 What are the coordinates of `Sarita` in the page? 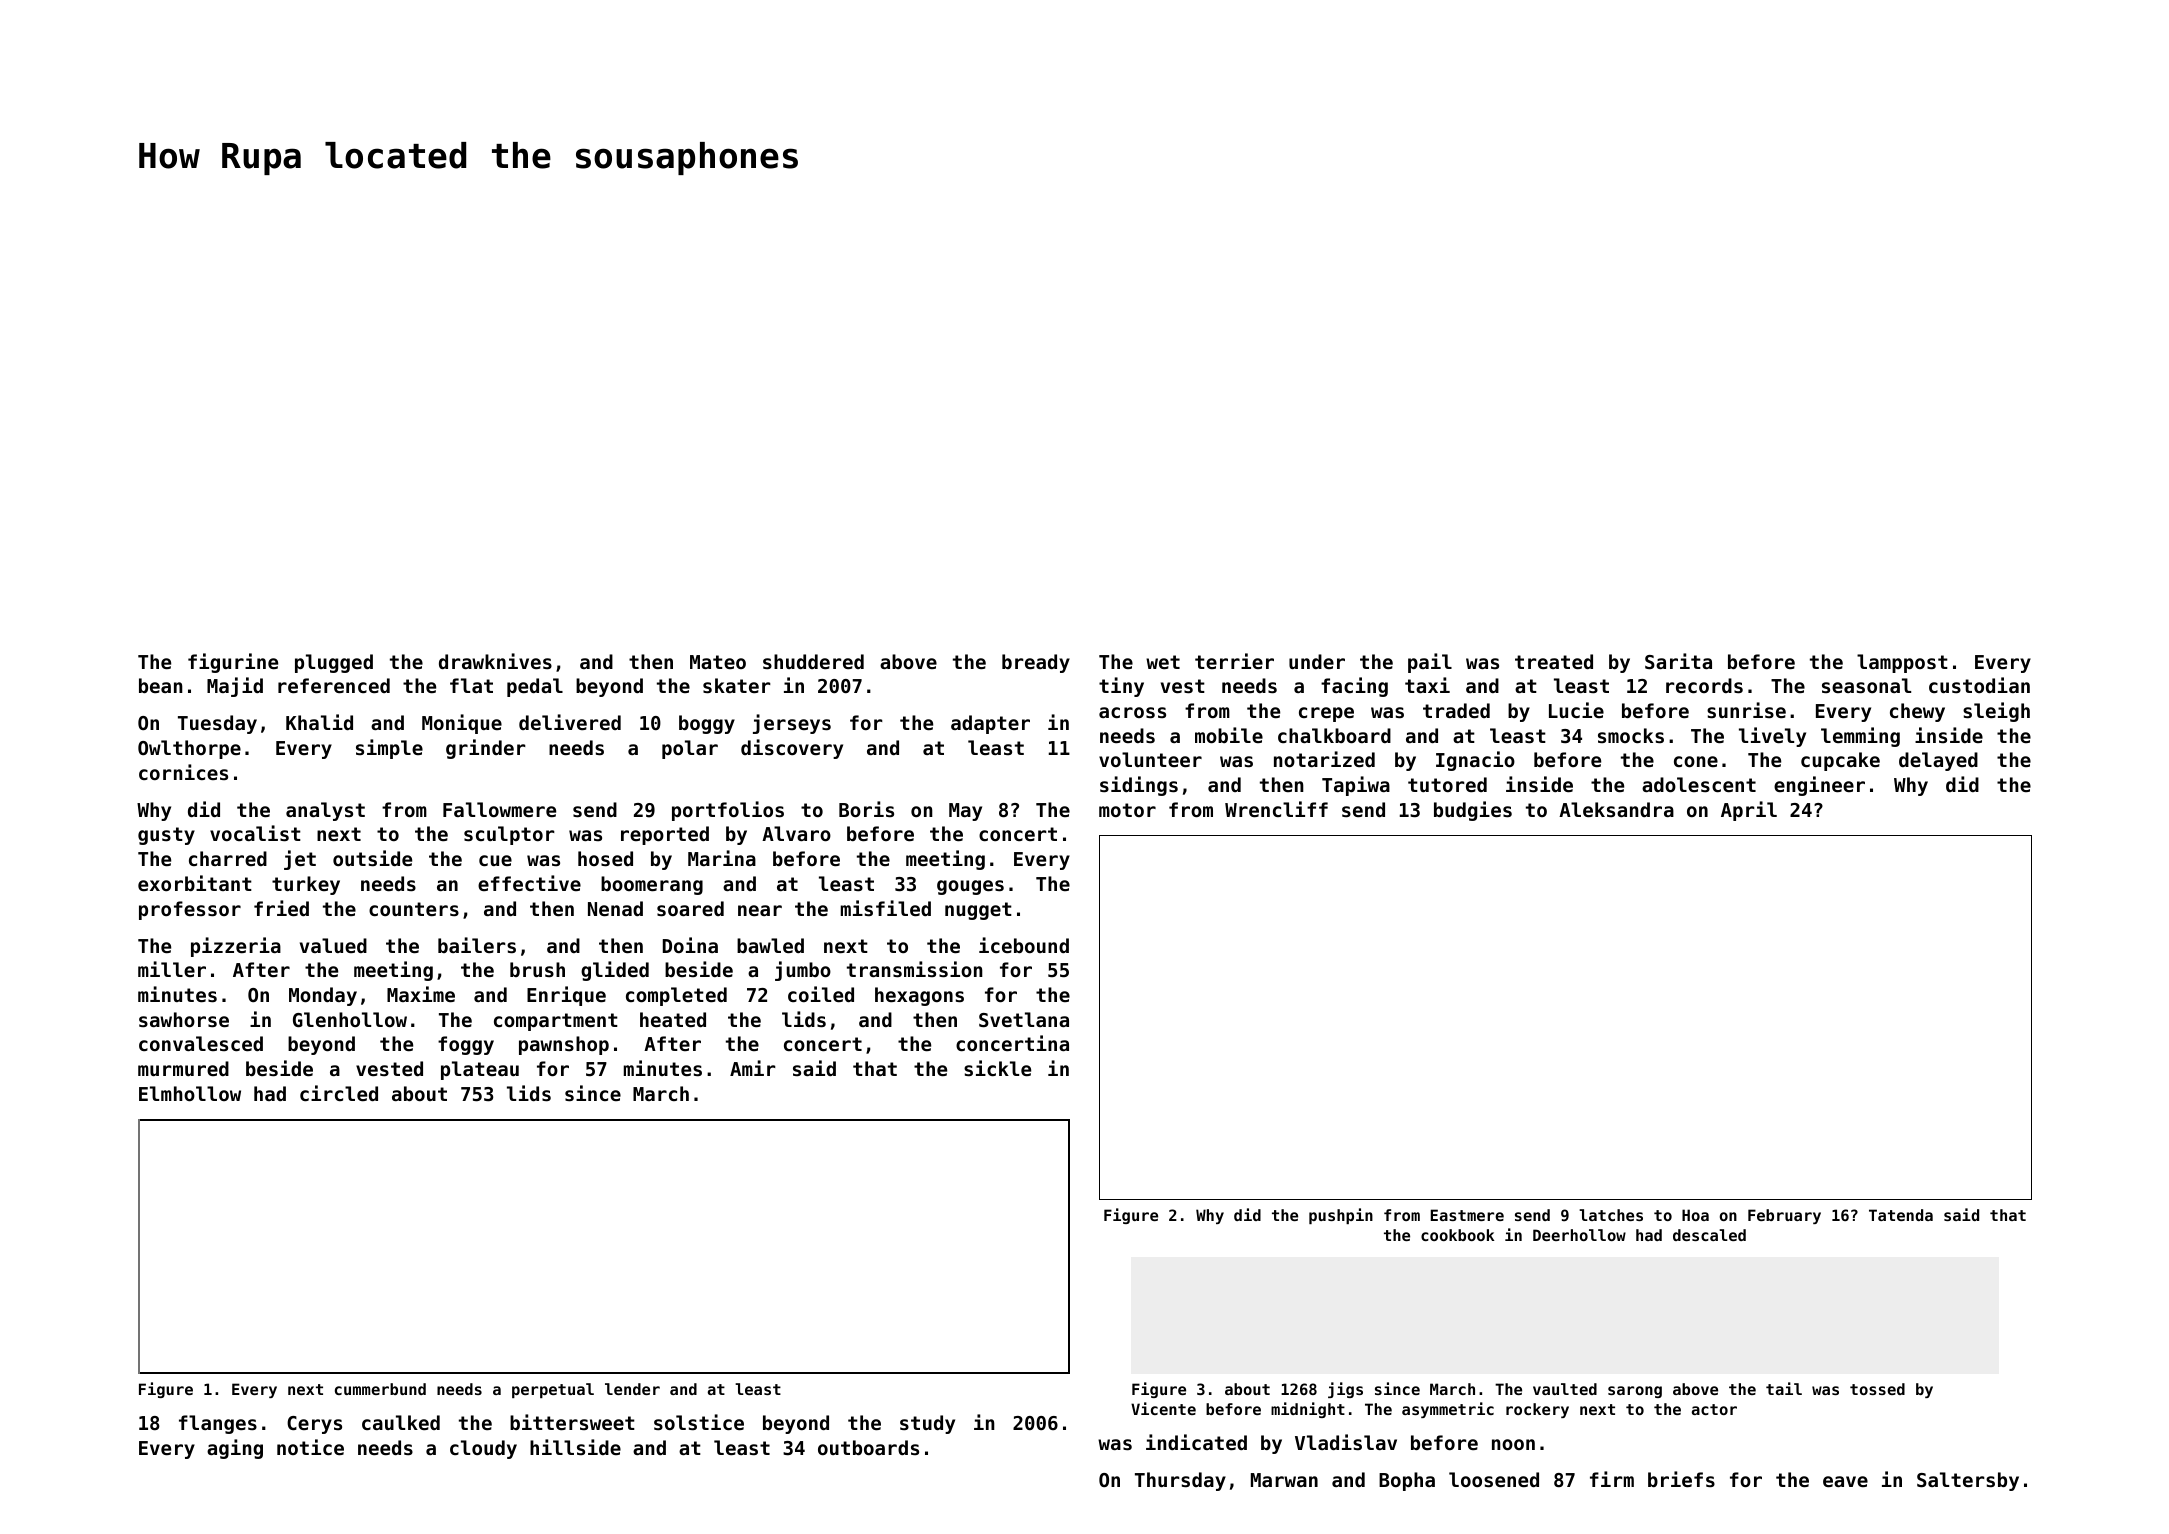 It's located at (1678, 661).
